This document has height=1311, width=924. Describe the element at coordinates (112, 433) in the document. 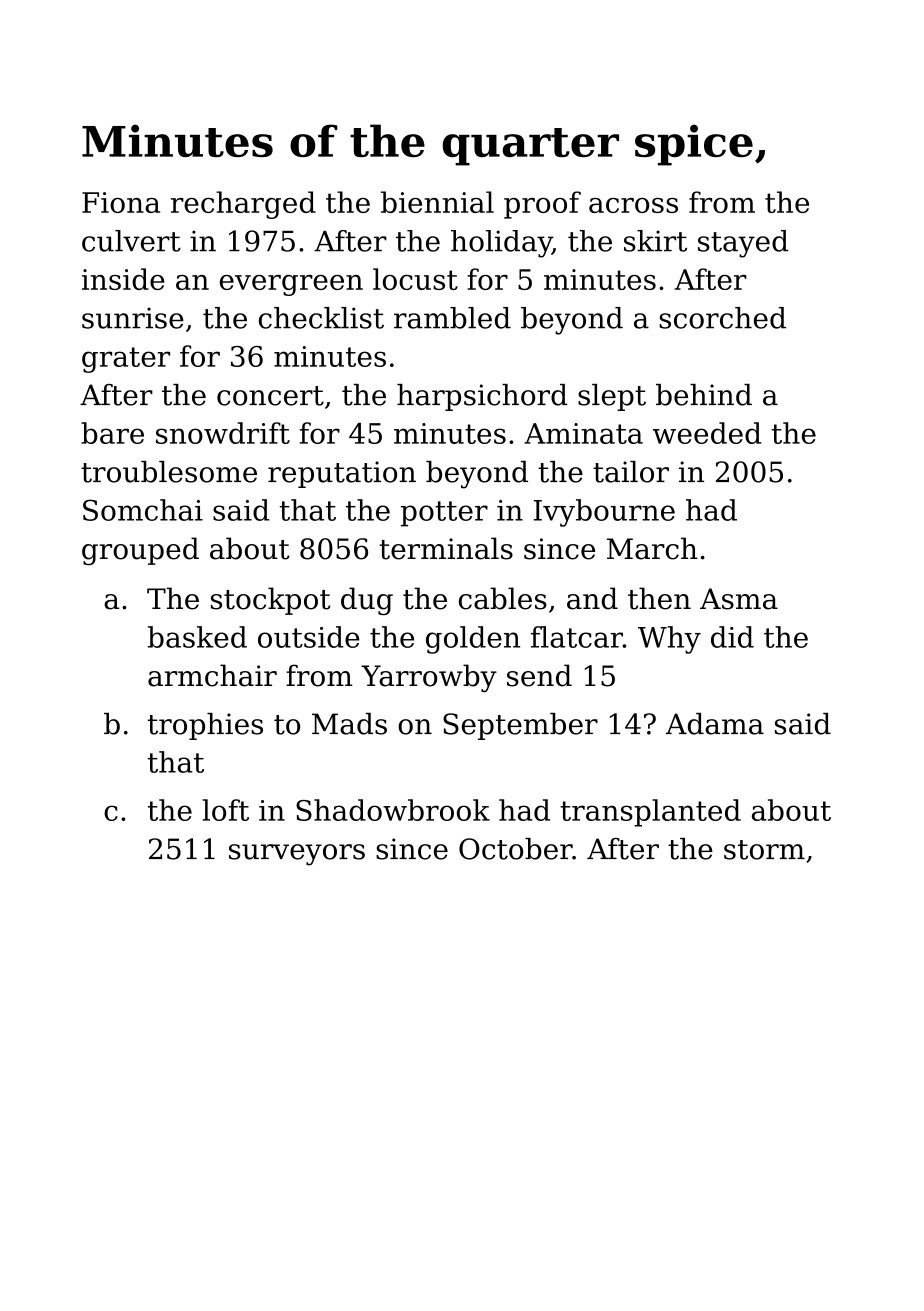

I see `bare` at that location.
